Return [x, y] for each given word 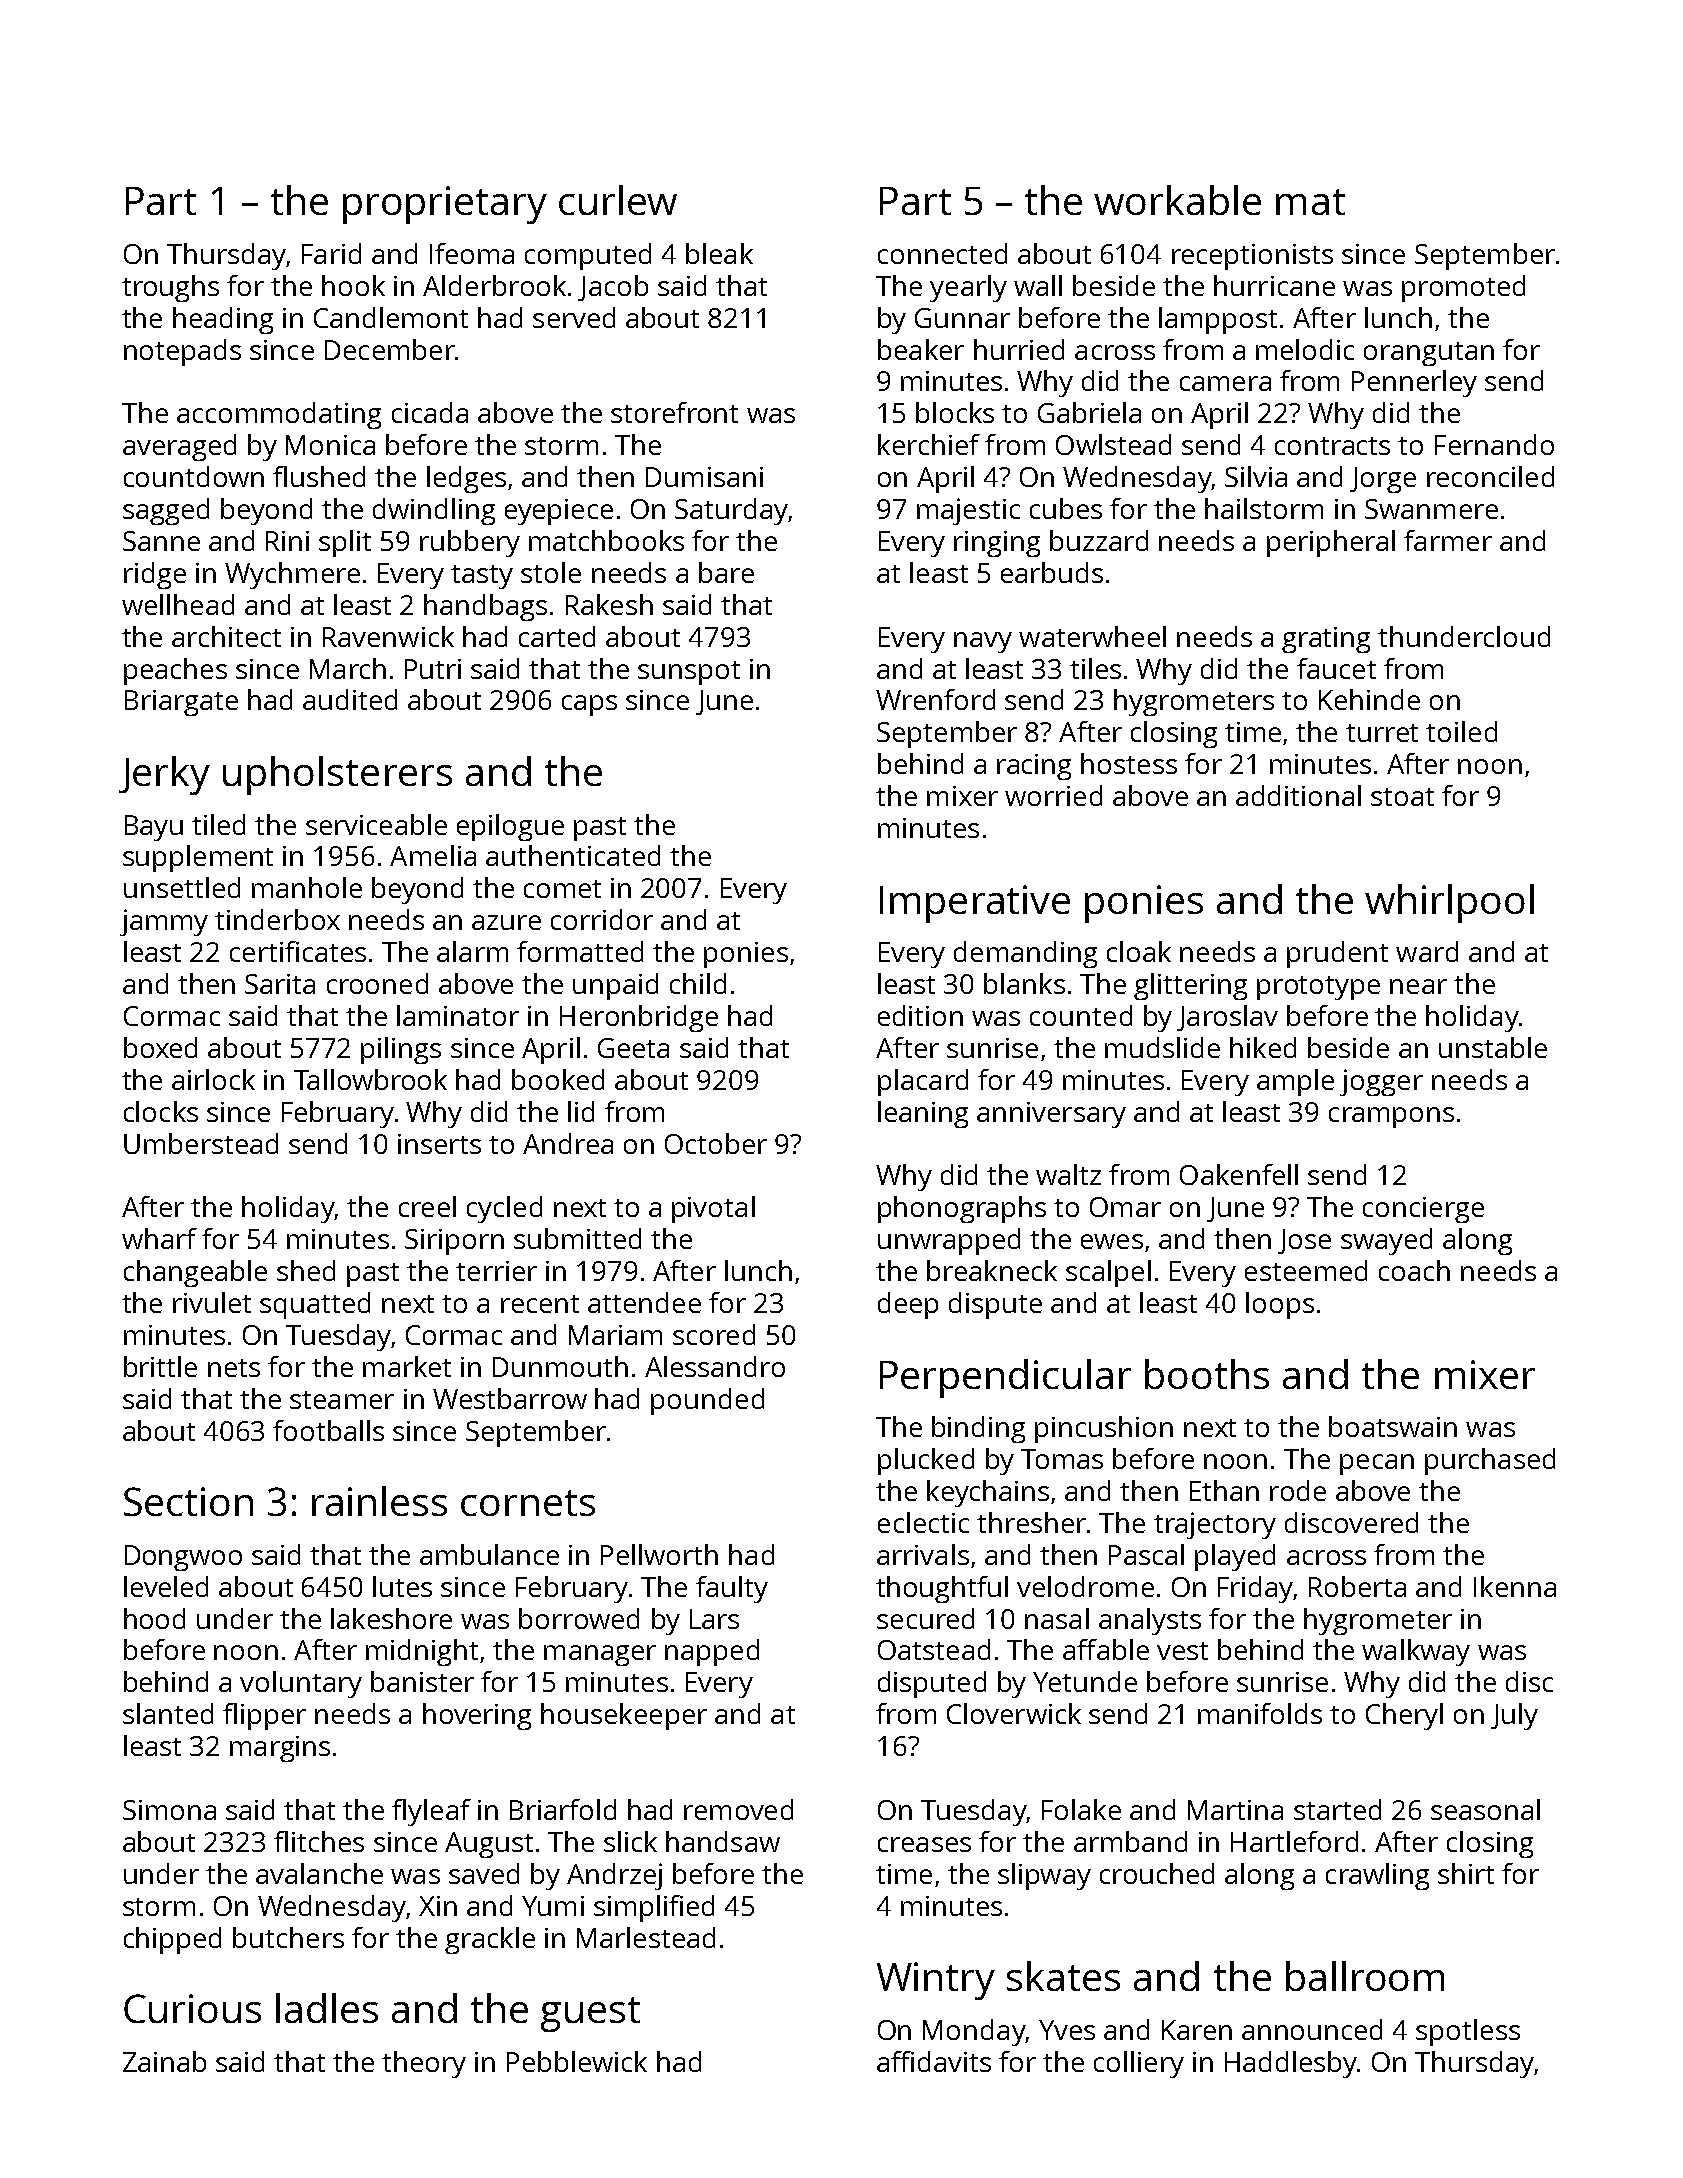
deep [908, 1305]
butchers [288, 1937]
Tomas [1062, 1459]
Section [188, 1501]
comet [562, 889]
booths [1207, 1374]
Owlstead [1113, 444]
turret [1382, 733]
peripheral [1331, 543]
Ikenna [1515, 1586]
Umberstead [201, 1143]
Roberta [1357, 1586]
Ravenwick [388, 636]
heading [223, 320]
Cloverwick [1014, 1713]
